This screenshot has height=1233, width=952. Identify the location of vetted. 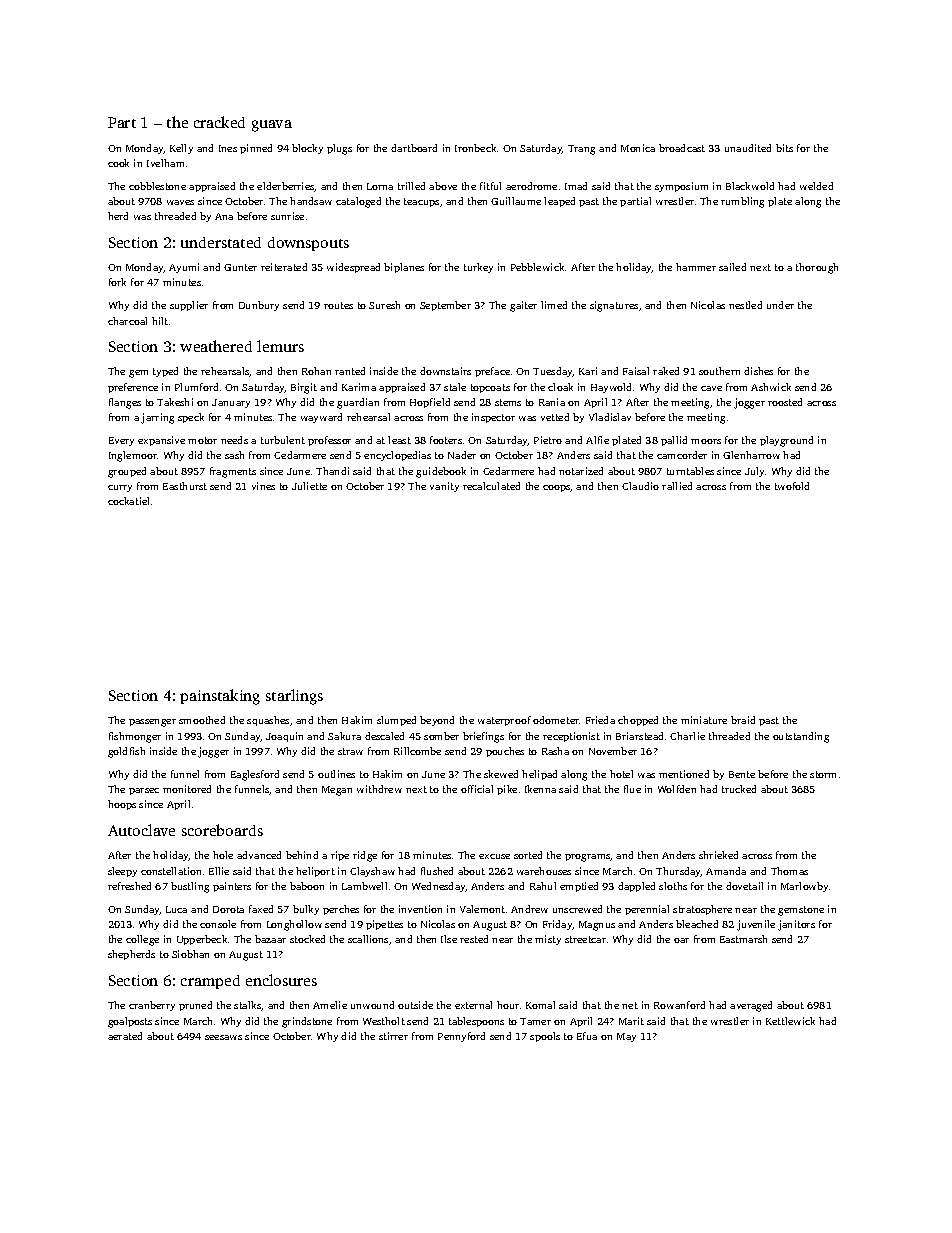
(555, 417).
